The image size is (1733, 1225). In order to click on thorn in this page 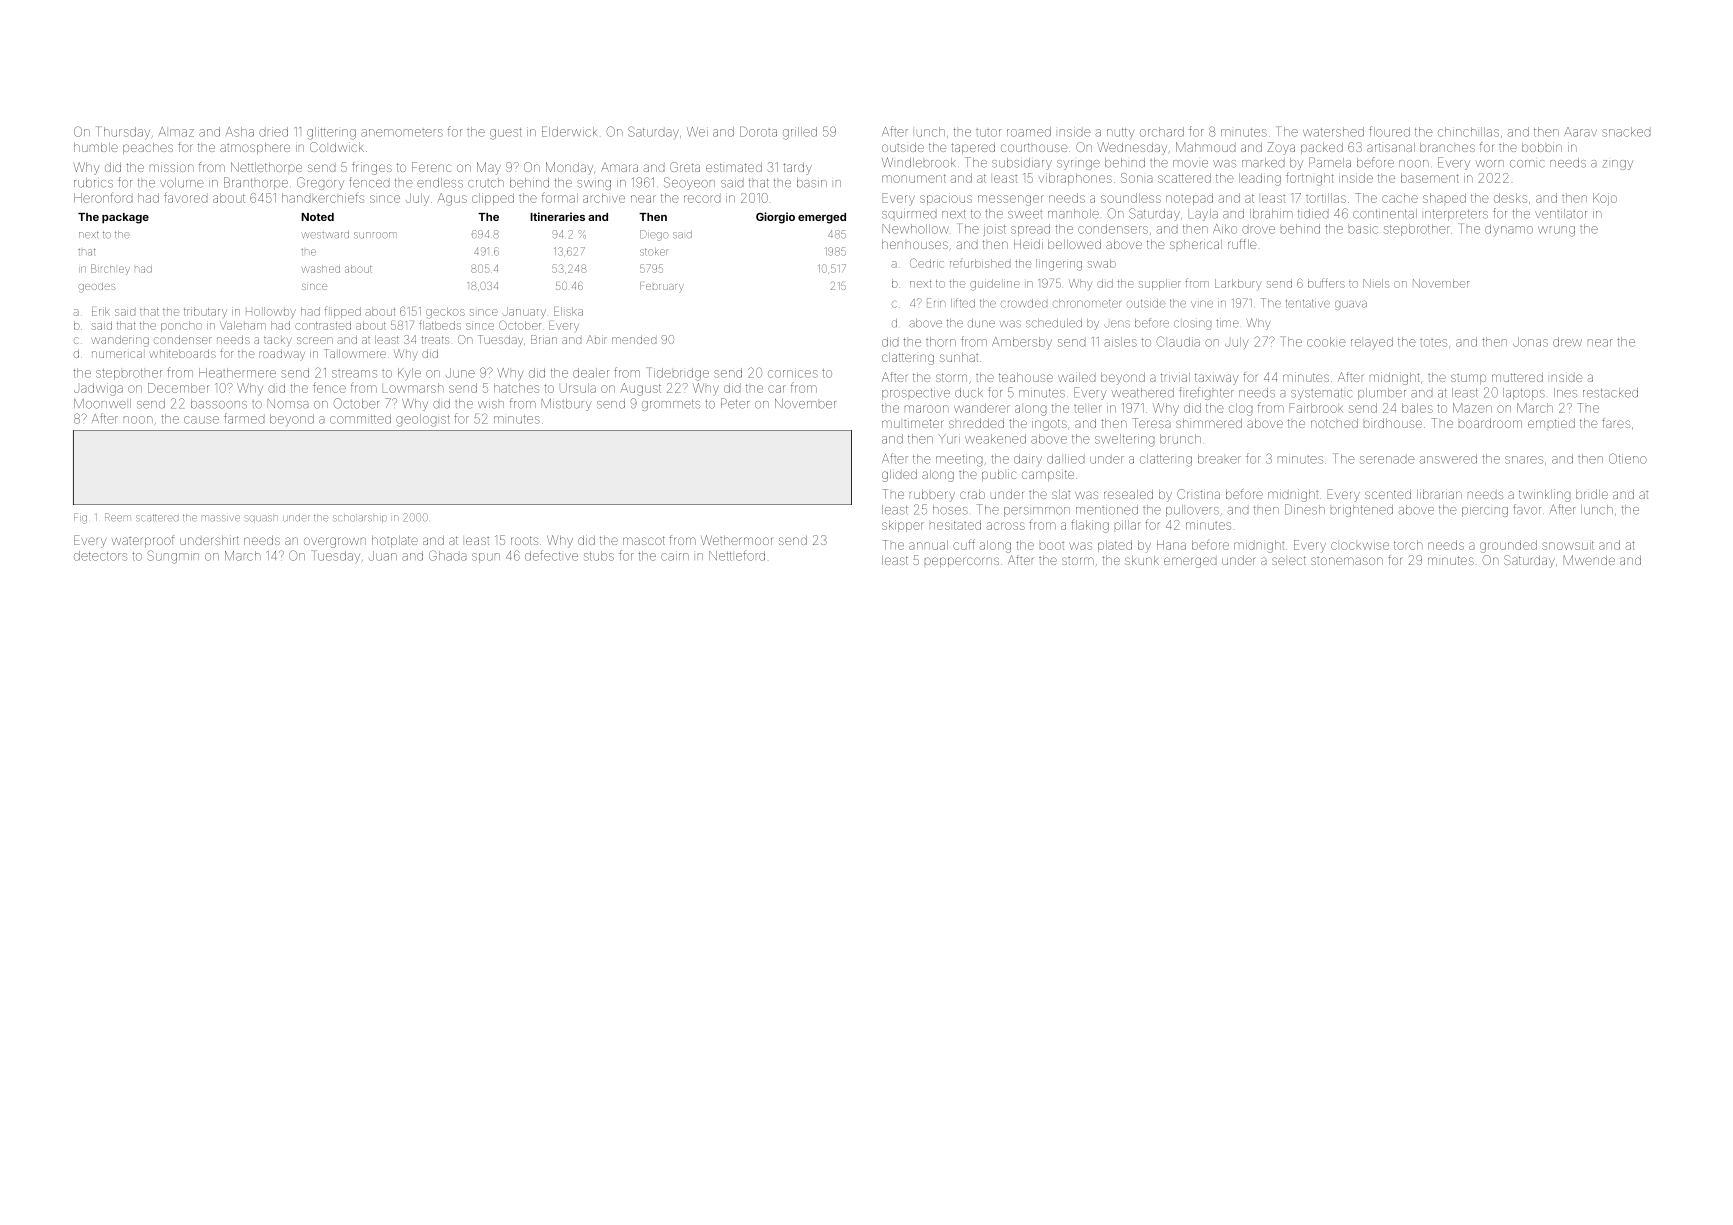, I will do `click(941, 342)`.
